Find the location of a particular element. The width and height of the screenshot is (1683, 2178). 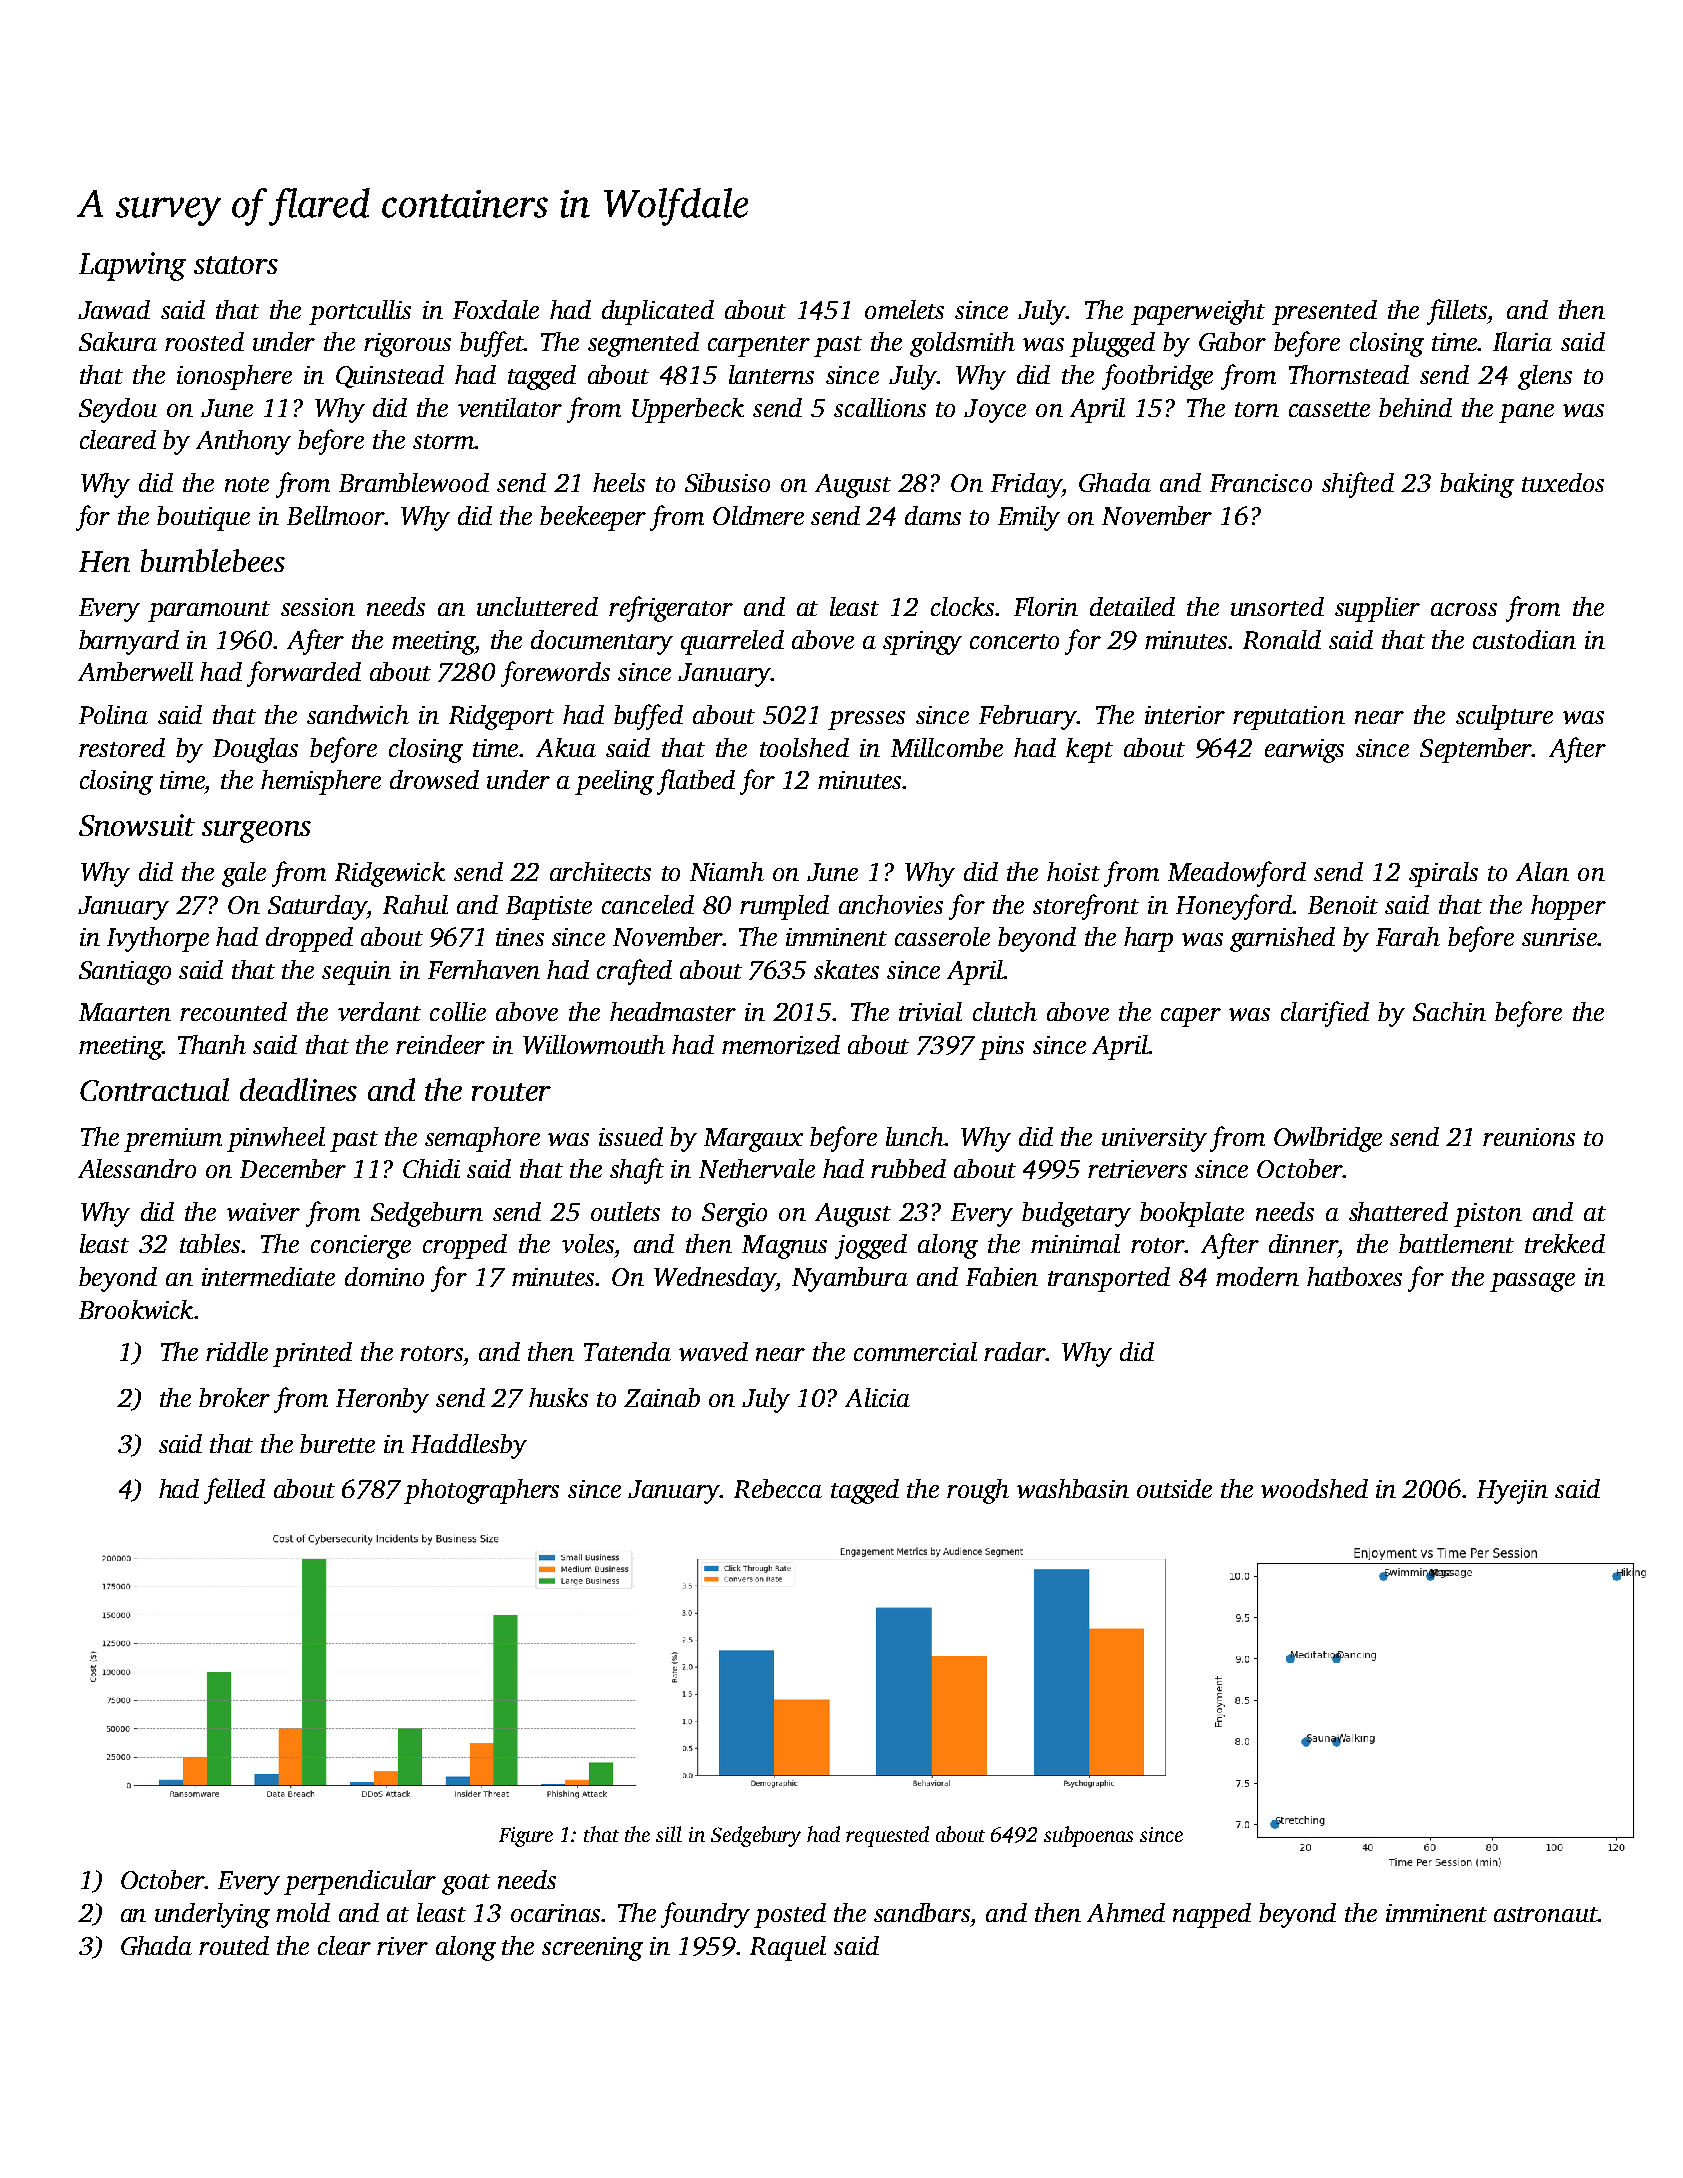

portcullis is located at coordinates (360, 312).
